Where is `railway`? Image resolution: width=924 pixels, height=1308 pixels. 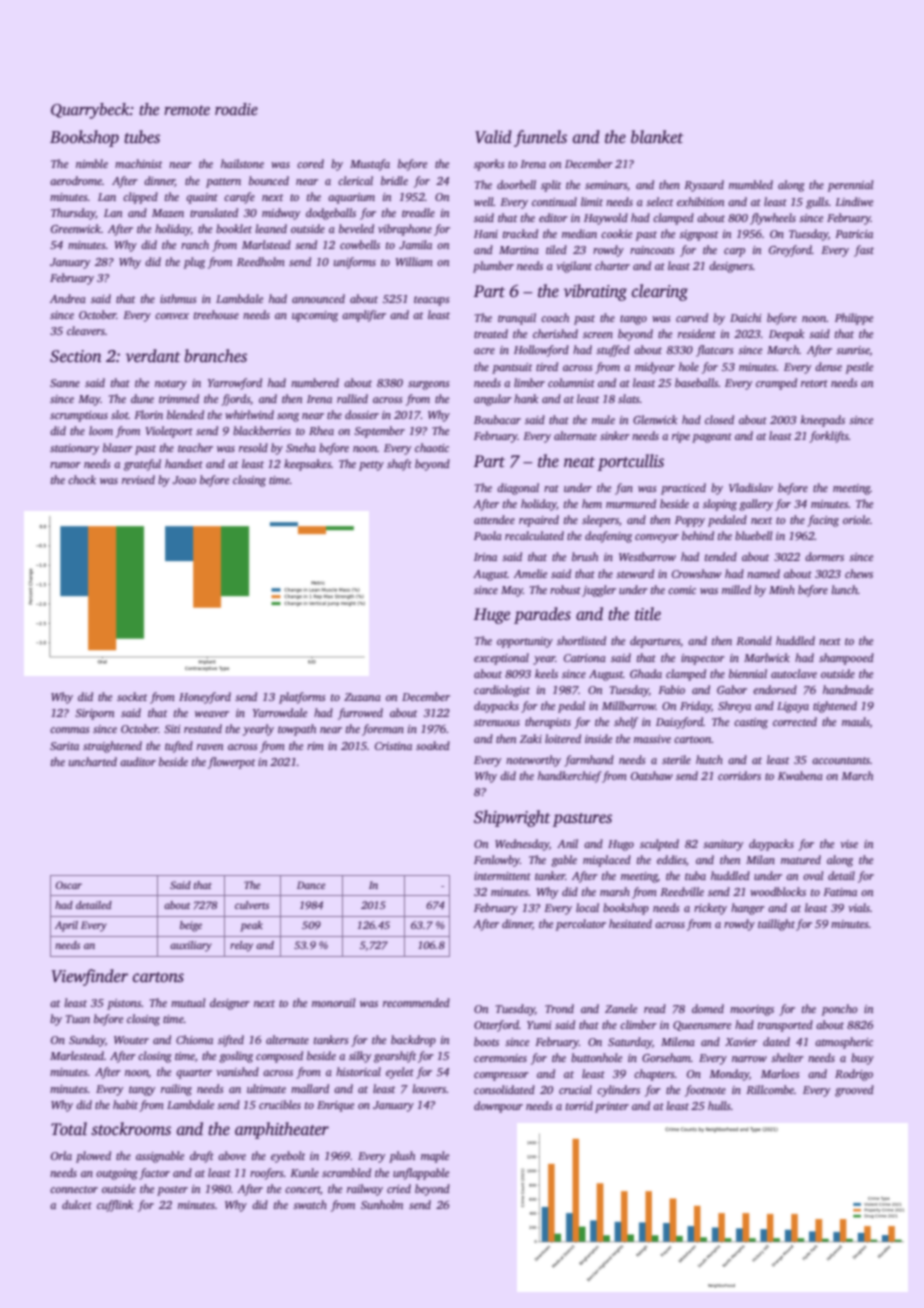
railway is located at coordinates (365, 1190).
